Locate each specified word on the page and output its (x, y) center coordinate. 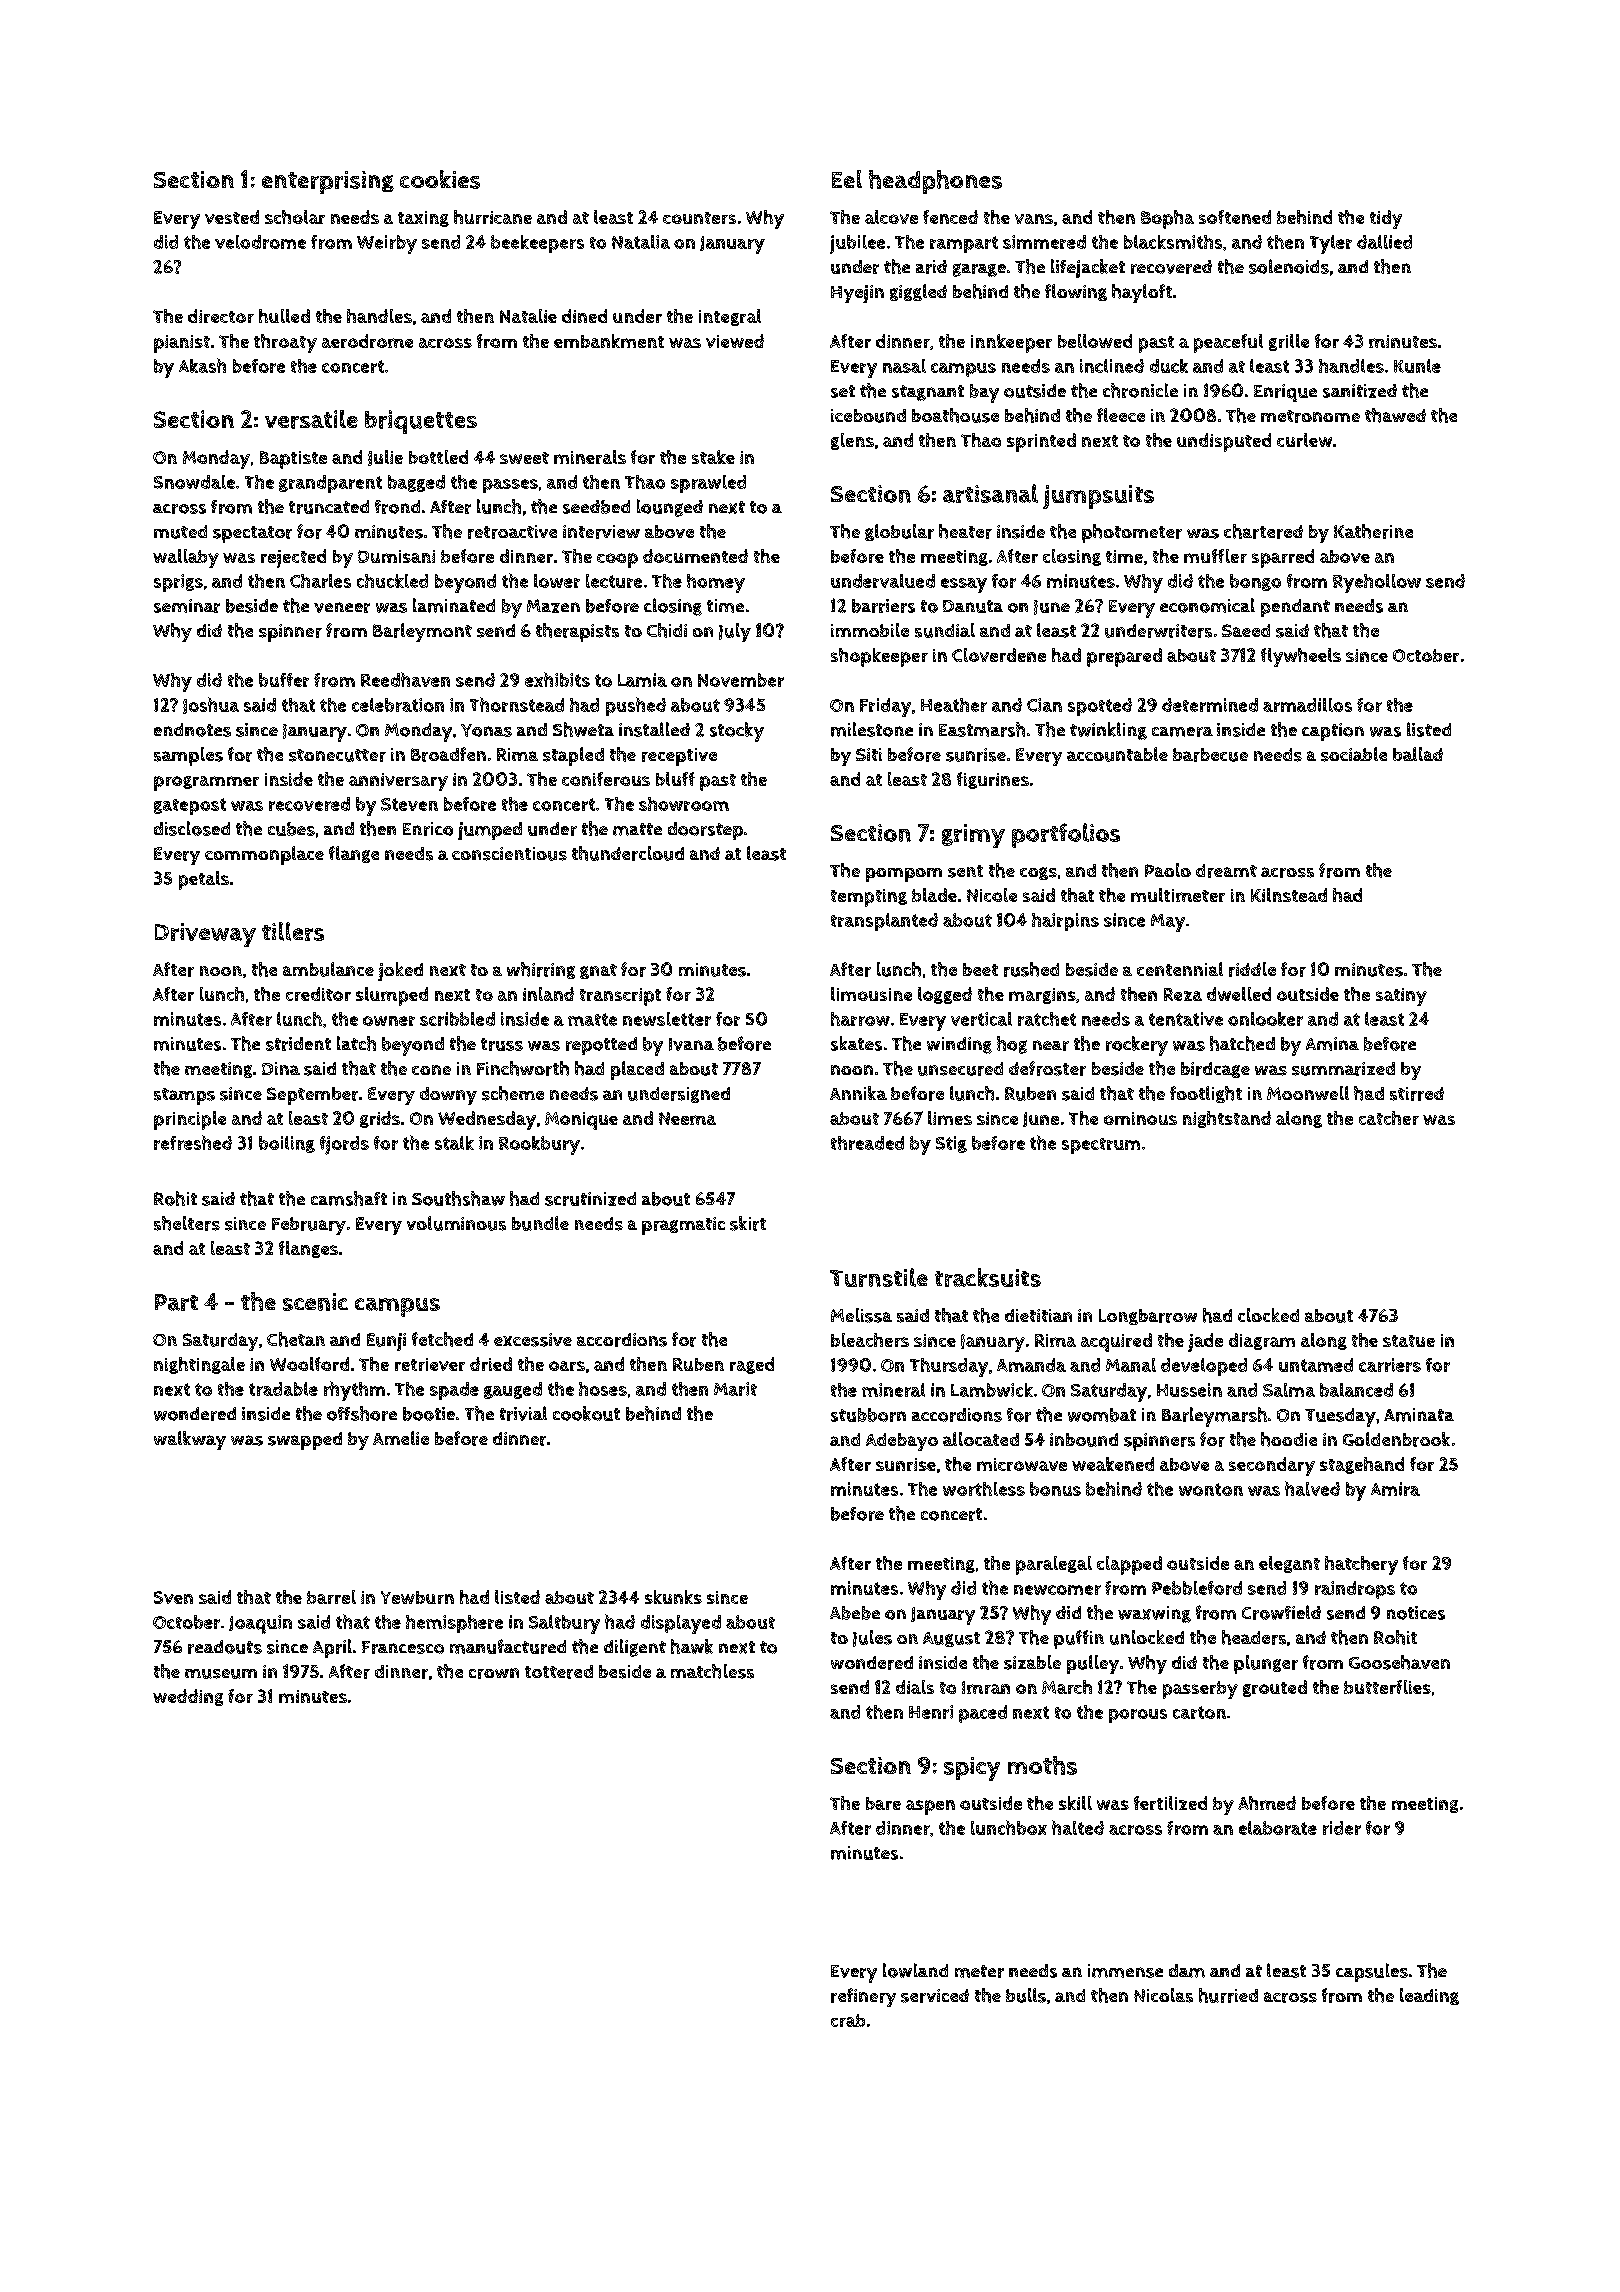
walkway (190, 1440)
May (1168, 923)
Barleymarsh (1214, 1417)
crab (848, 2020)
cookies (440, 179)
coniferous (606, 779)
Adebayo (902, 1442)
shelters (187, 1223)
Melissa (861, 1315)
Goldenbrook (1396, 1439)
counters (699, 218)
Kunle (1417, 366)
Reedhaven (405, 679)
